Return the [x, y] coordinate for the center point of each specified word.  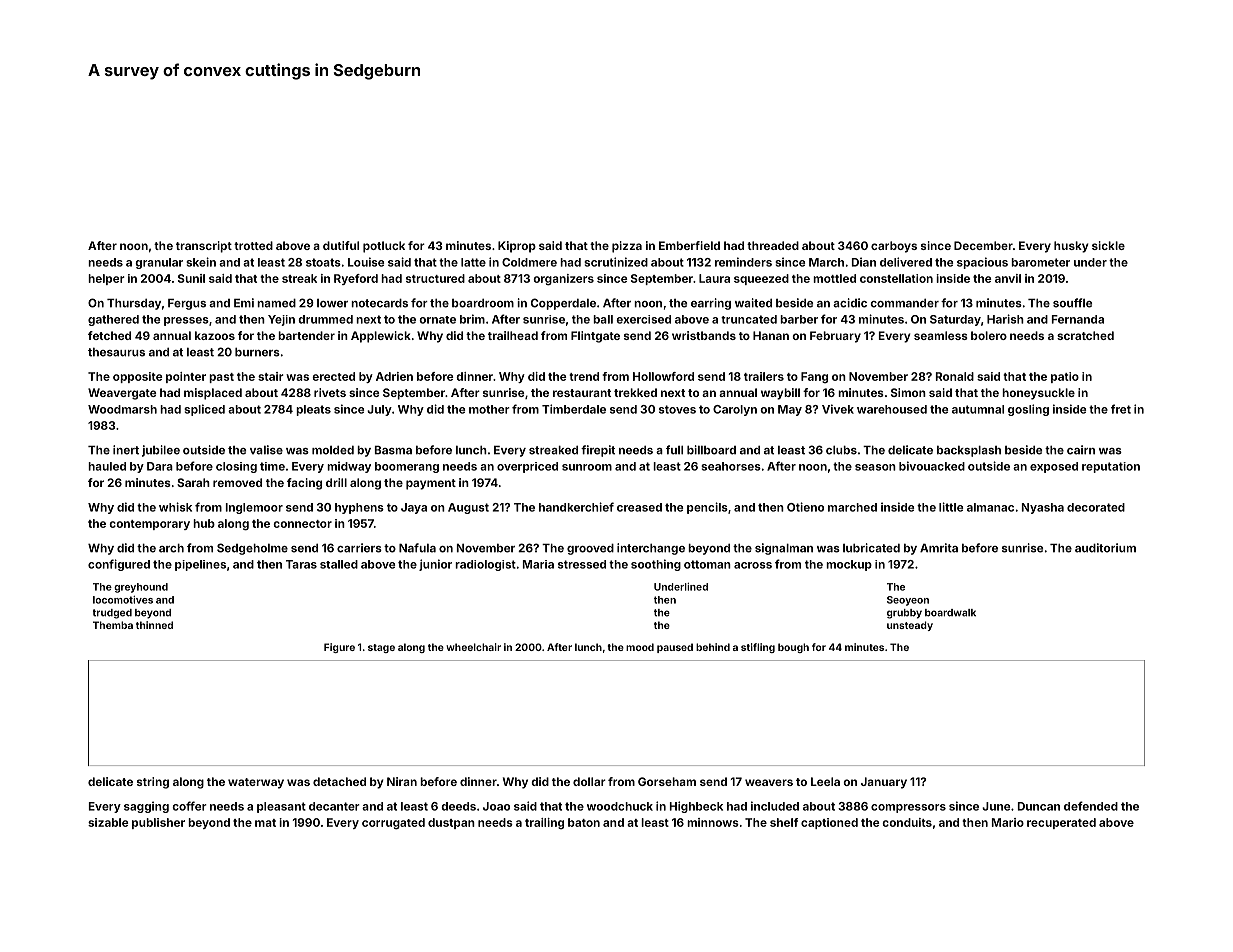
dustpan [451, 823]
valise [266, 450]
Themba [113, 625]
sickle [1108, 245]
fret [1121, 409]
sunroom [587, 467]
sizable [108, 822]
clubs [841, 450]
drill [336, 482]
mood [640, 647]
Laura [714, 278]
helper [106, 279]
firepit [598, 451]
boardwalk [950, 613]
